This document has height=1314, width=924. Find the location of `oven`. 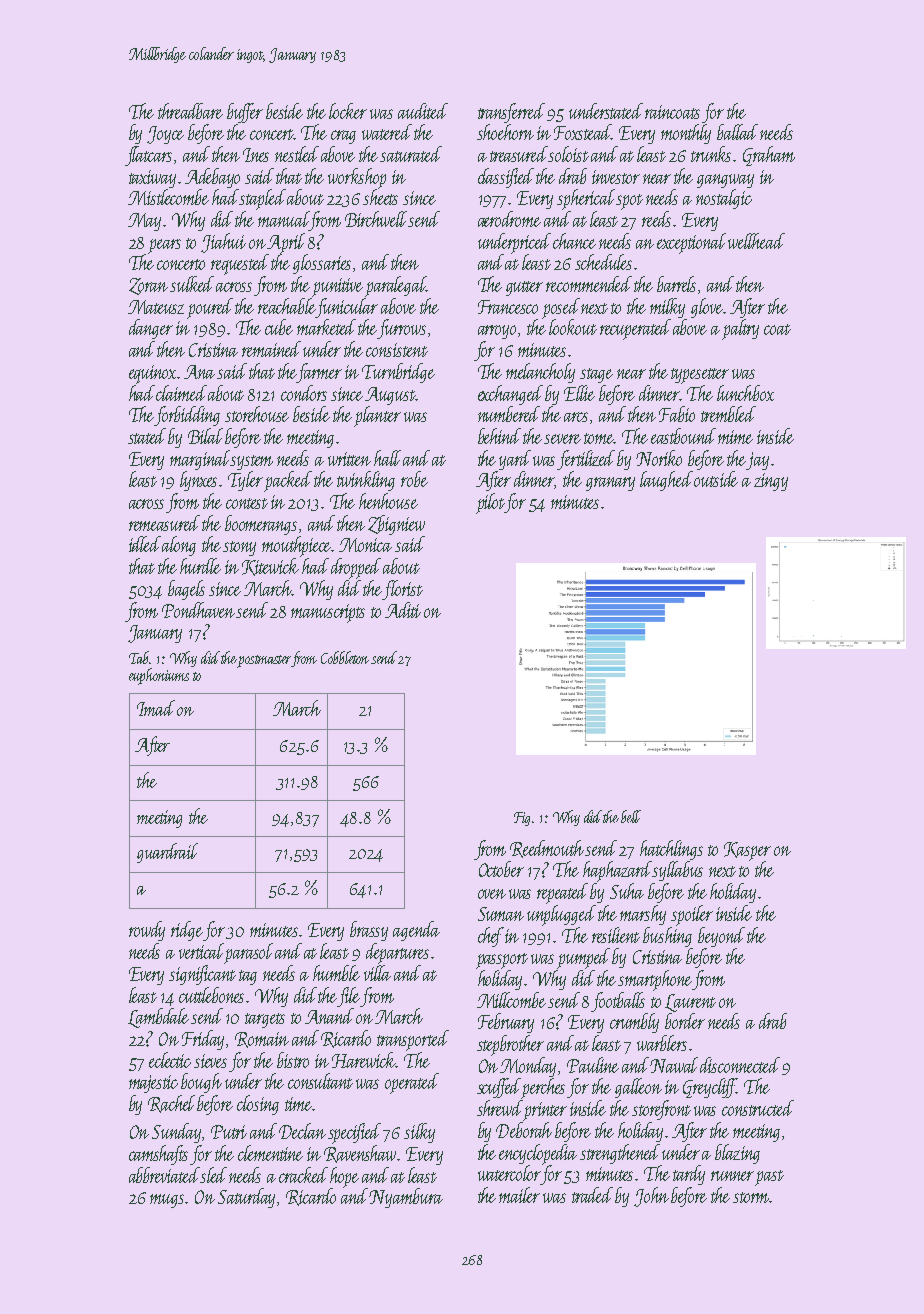

oven is located at coordinates (492, 894).
